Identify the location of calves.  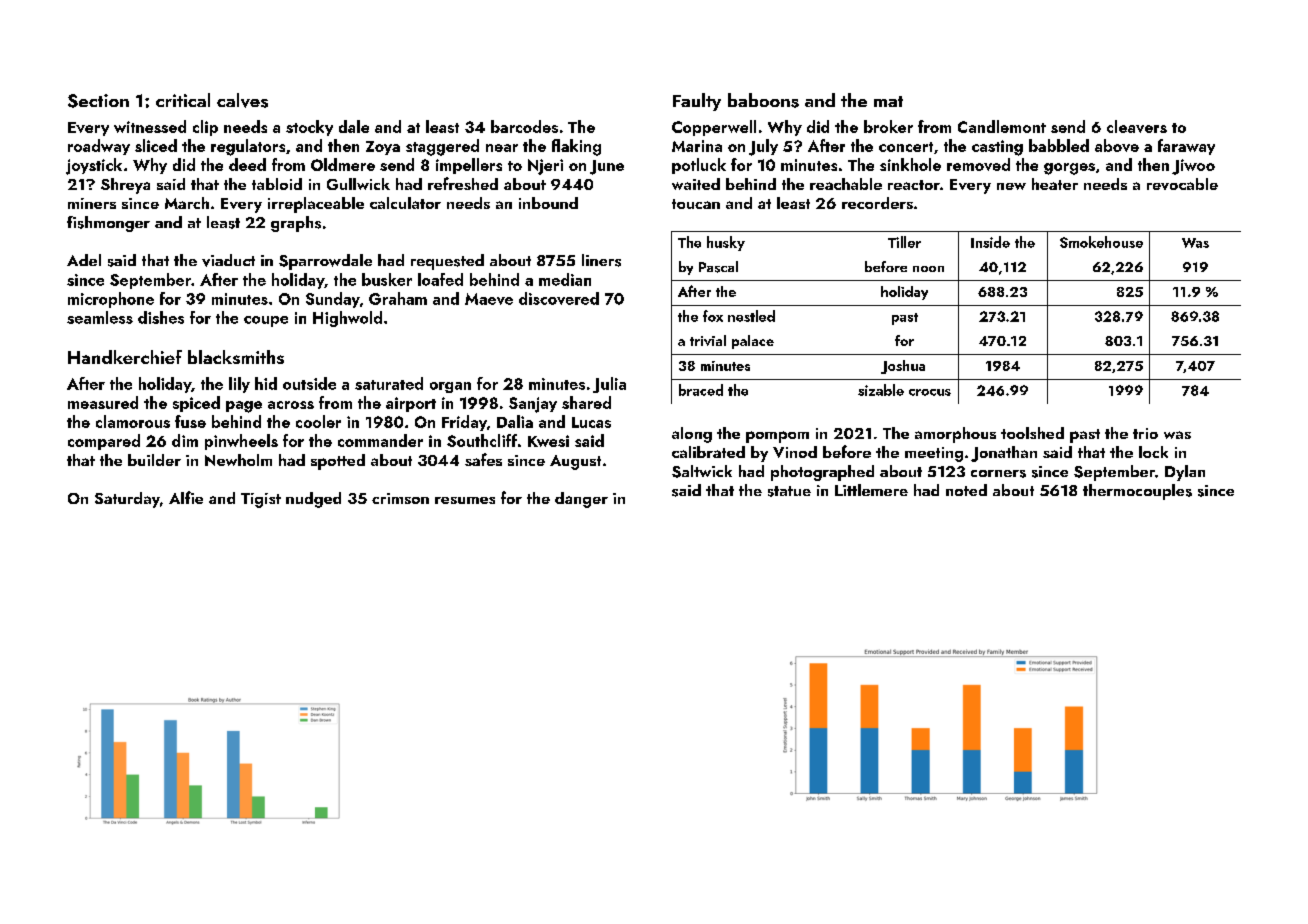
(242, 100).
